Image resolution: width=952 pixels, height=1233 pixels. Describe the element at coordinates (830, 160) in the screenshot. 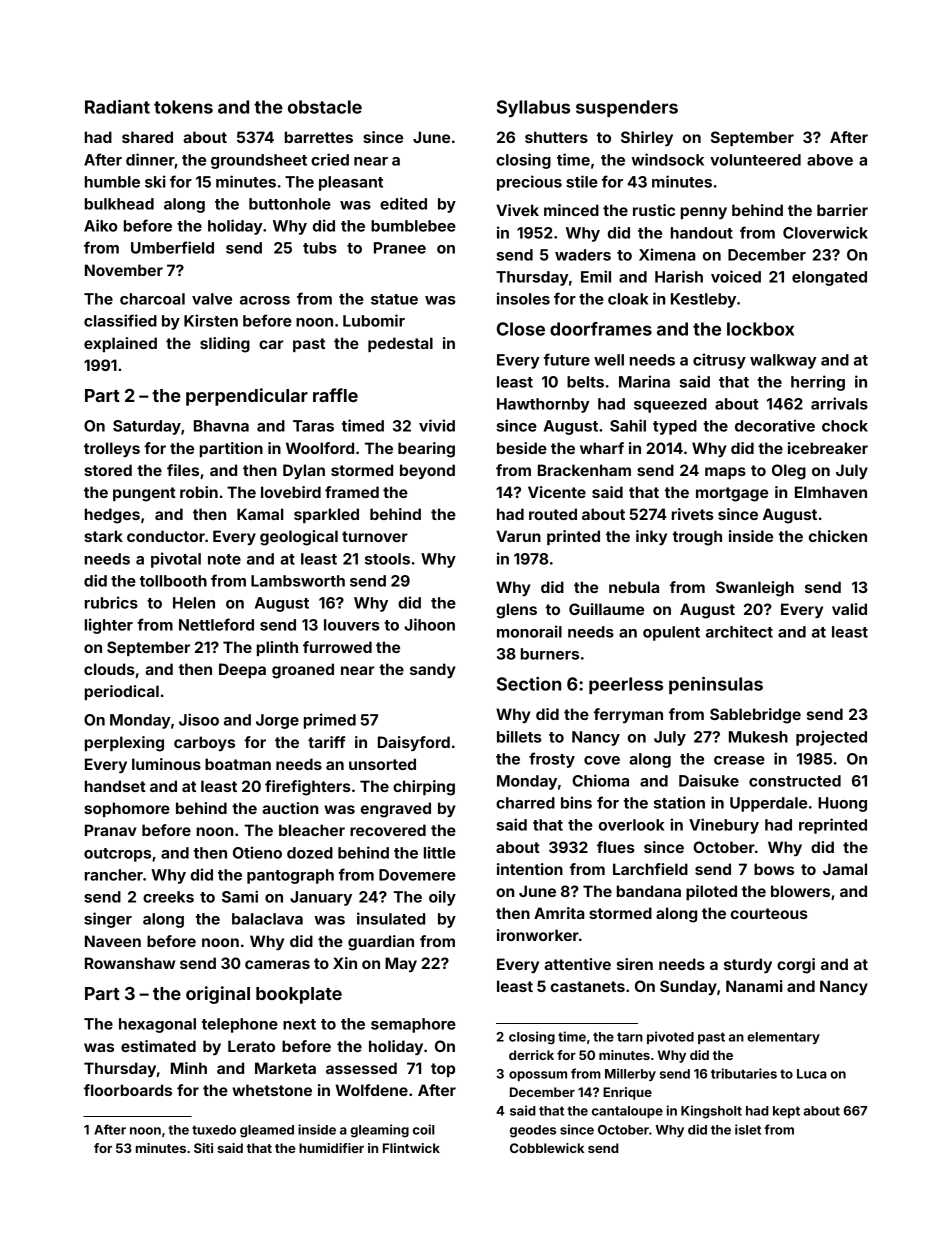

I see `above` at that location.
